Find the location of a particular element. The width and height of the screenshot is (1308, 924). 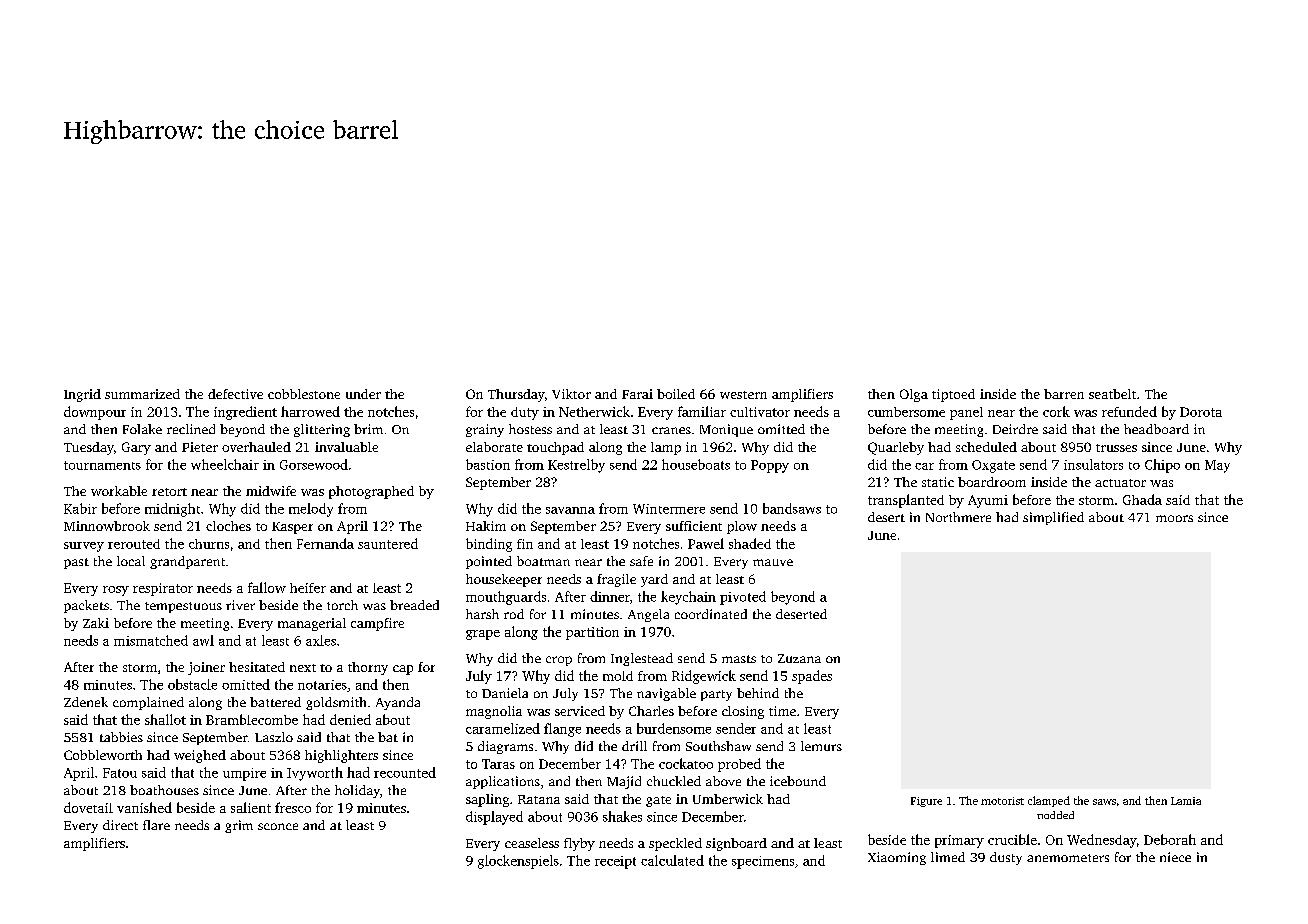

Poppy is located at coordinates (770, 466).
